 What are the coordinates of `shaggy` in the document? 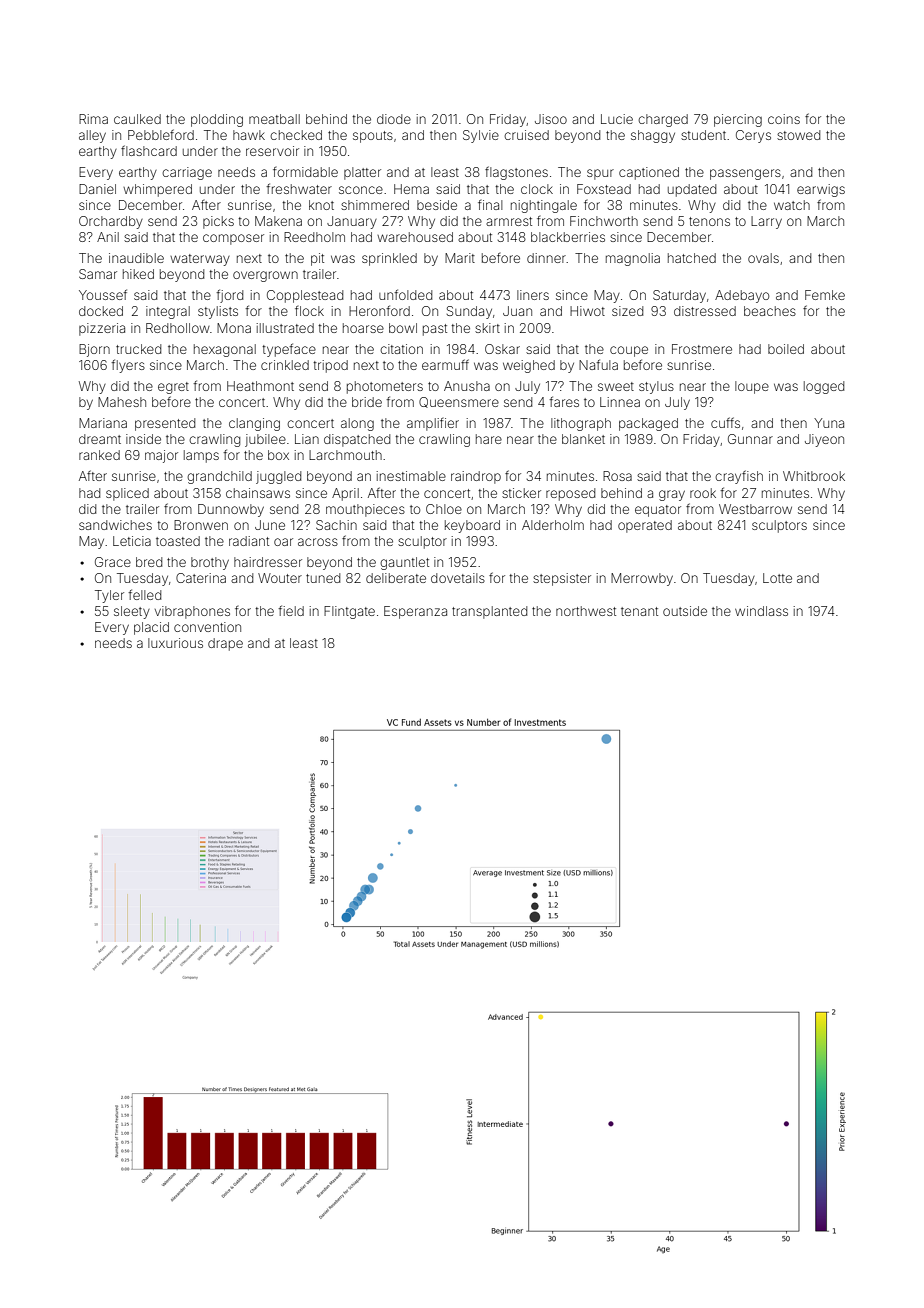 It's located at (653, 136).
